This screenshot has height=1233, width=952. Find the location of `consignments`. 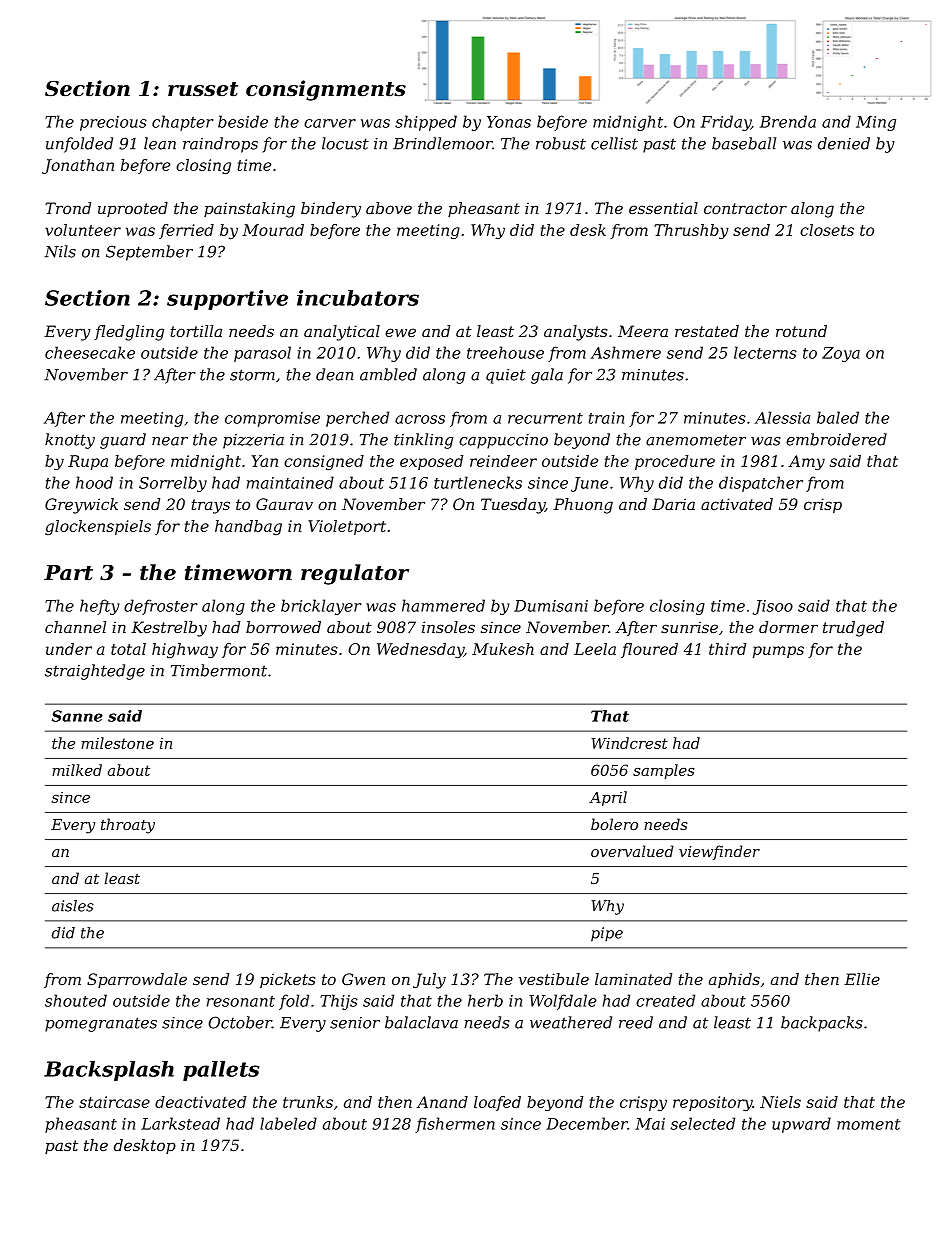

consignments is located at coordinates (326, 90).
